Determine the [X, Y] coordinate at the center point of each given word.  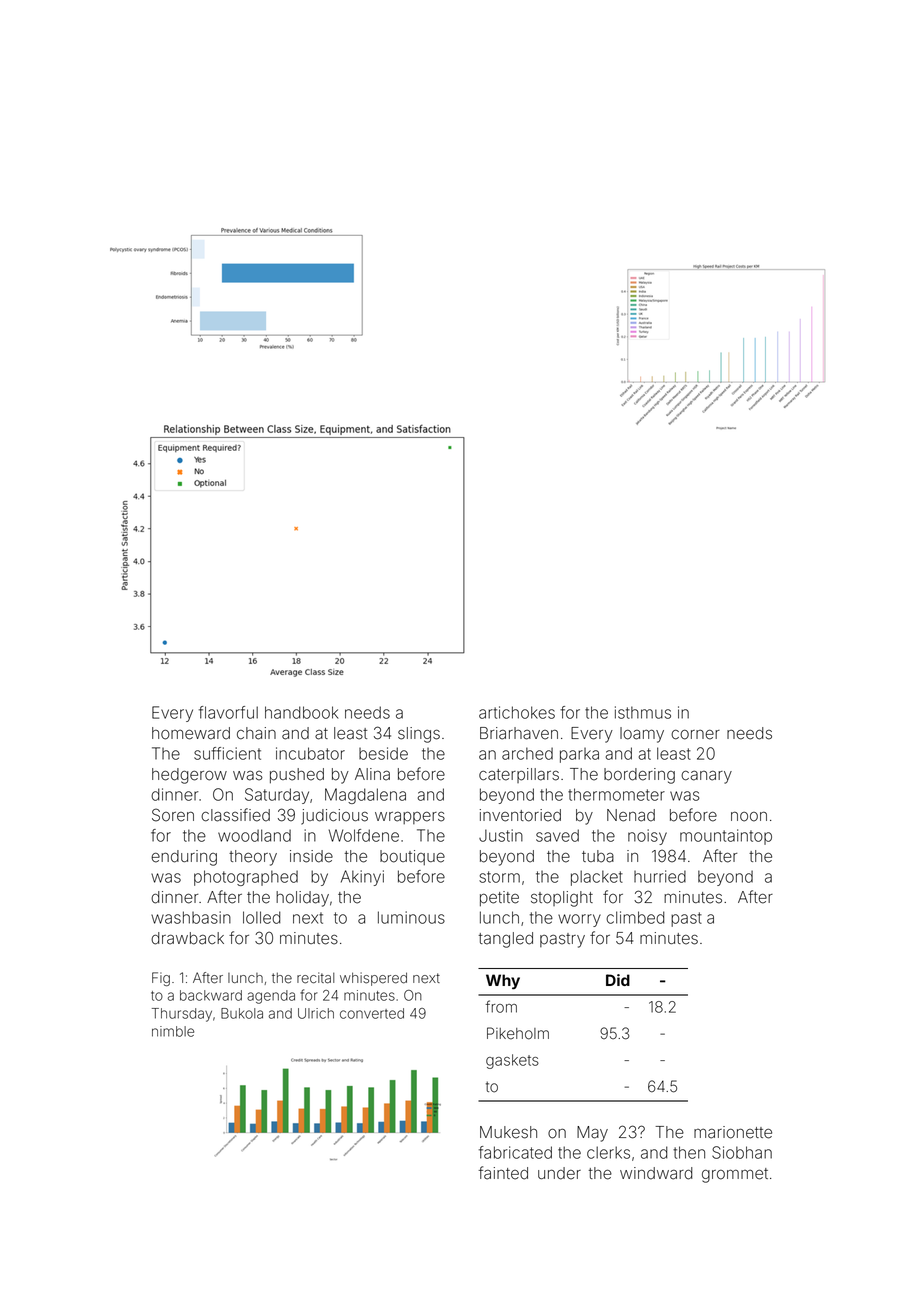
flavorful [228, 712]
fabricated [515, 1152]
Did [618, 980]
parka [579, 755]
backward [211, 995]
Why [503, 982]
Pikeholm [518, 1033]
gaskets [512, 1061]
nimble [173, 1031]
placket [597, 878]
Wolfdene [364, 835]
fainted [503, 1173]
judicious [334, 817]
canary [706, 777]
